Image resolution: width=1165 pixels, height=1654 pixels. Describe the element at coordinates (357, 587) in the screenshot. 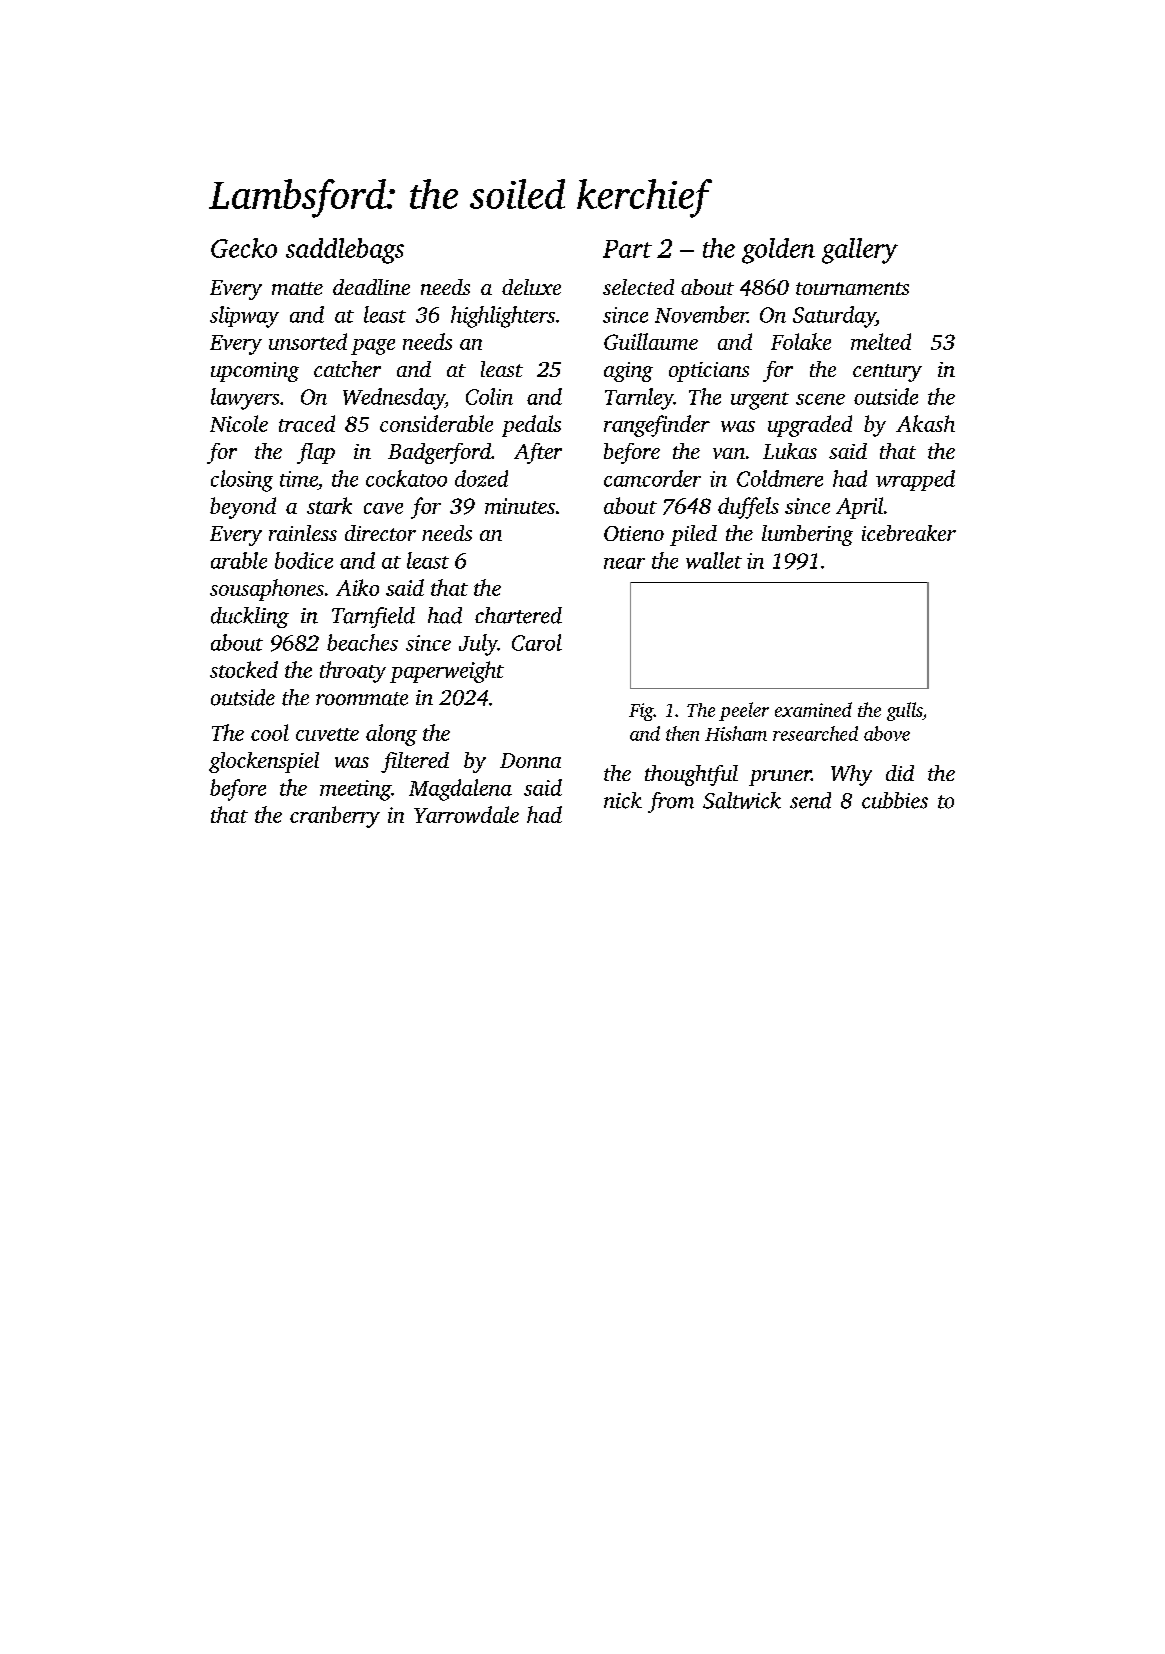

I see `Aiko` at that location.
